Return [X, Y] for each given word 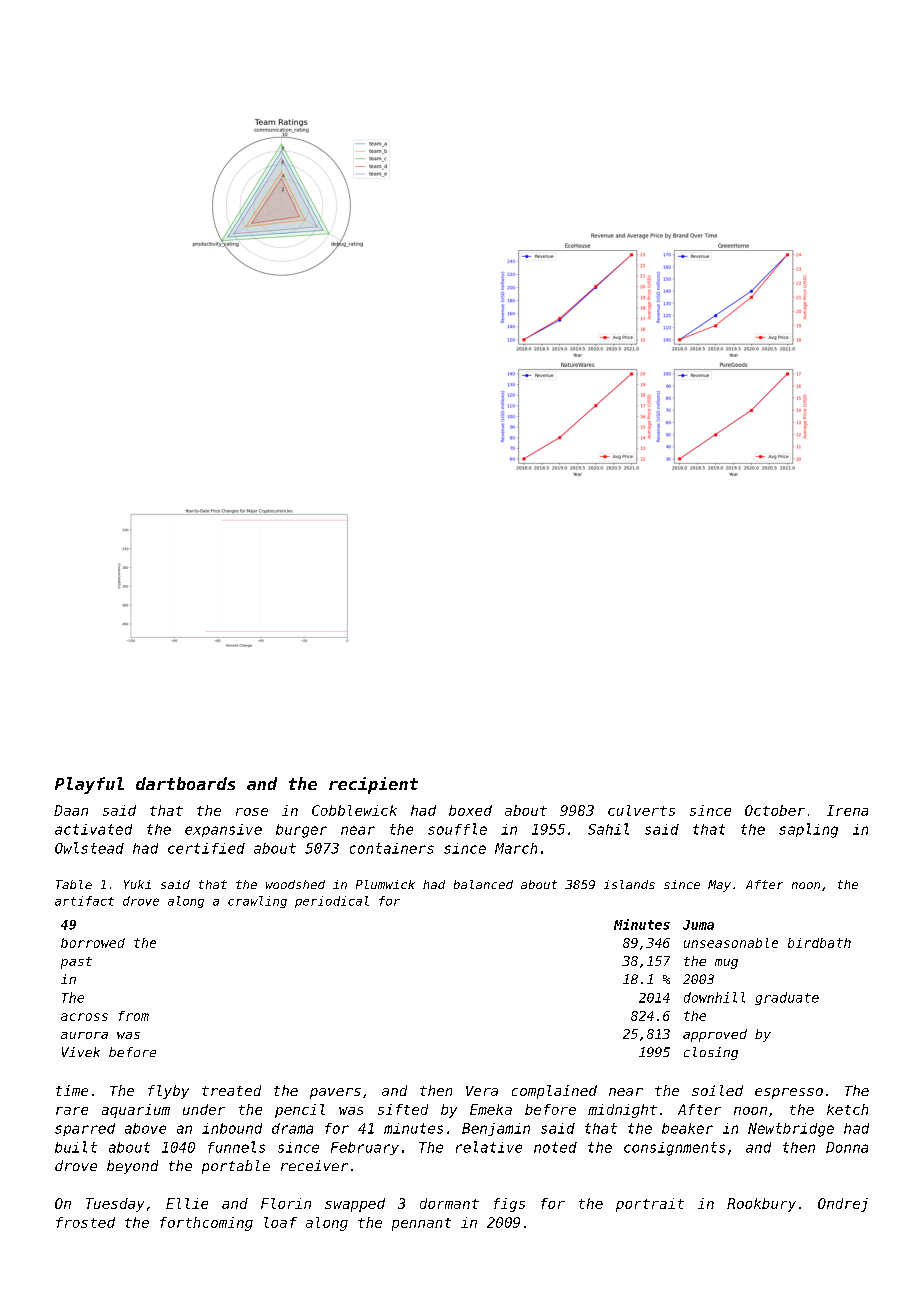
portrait [650, 1205]
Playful [89, 785]
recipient [373, 785]
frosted [85, 1222]
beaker [687, 1128]
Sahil [608, 829]
